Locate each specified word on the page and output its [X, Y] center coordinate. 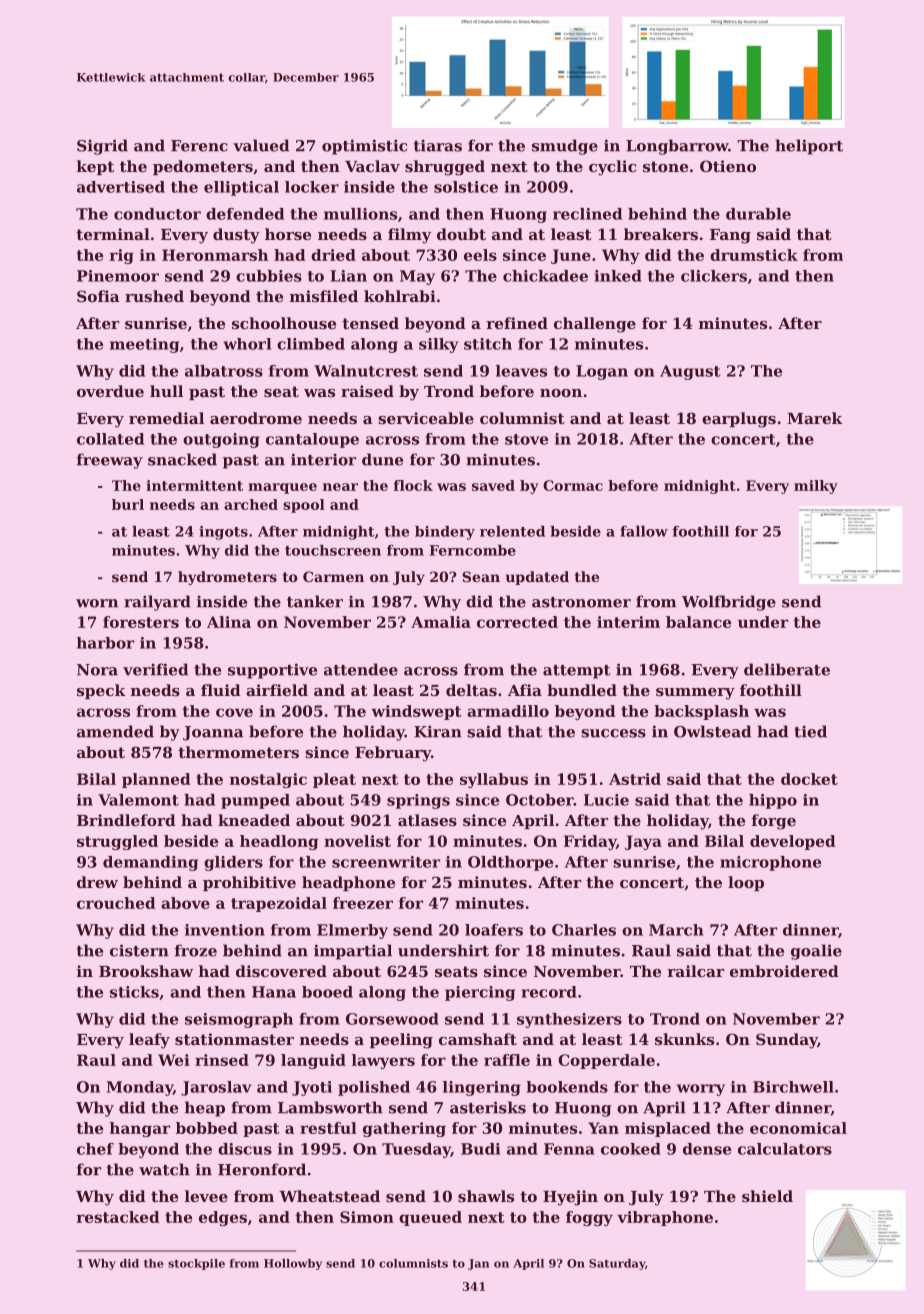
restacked [118, 1217]
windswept [416, 712]
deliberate [787, 669]
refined [517, 323]
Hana [274, 992]
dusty [236, 236]
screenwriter [386, 862]
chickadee [545, 276]
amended [115, 731]
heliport [809, 147]
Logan [602, 372]
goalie [816, 952]
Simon [367, 1217]
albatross [224, 371]
